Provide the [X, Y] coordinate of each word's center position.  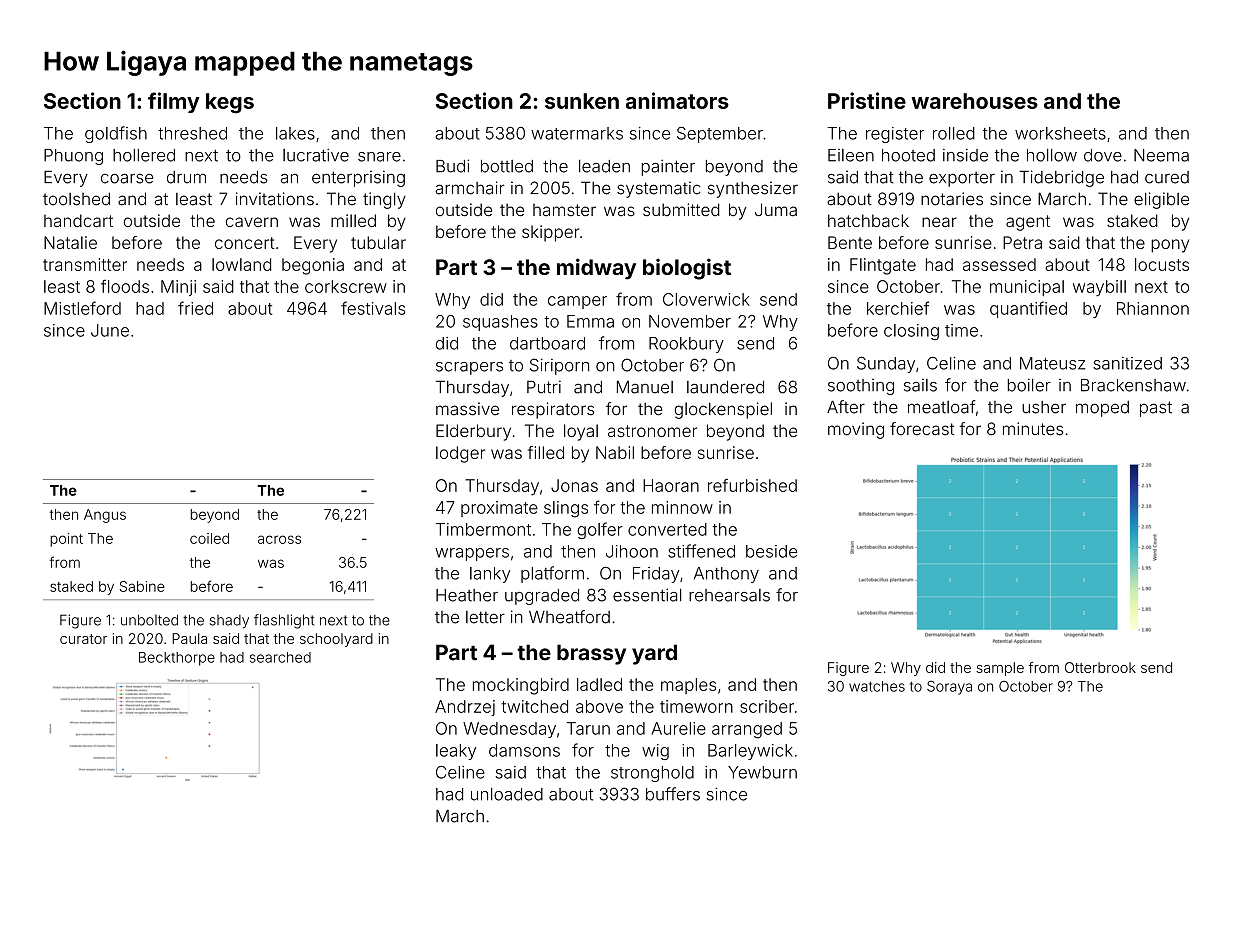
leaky [456, 752]
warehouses [975, 101]
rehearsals [729, 595]
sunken [582, 101]
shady [229, 622]
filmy [174, 102]
